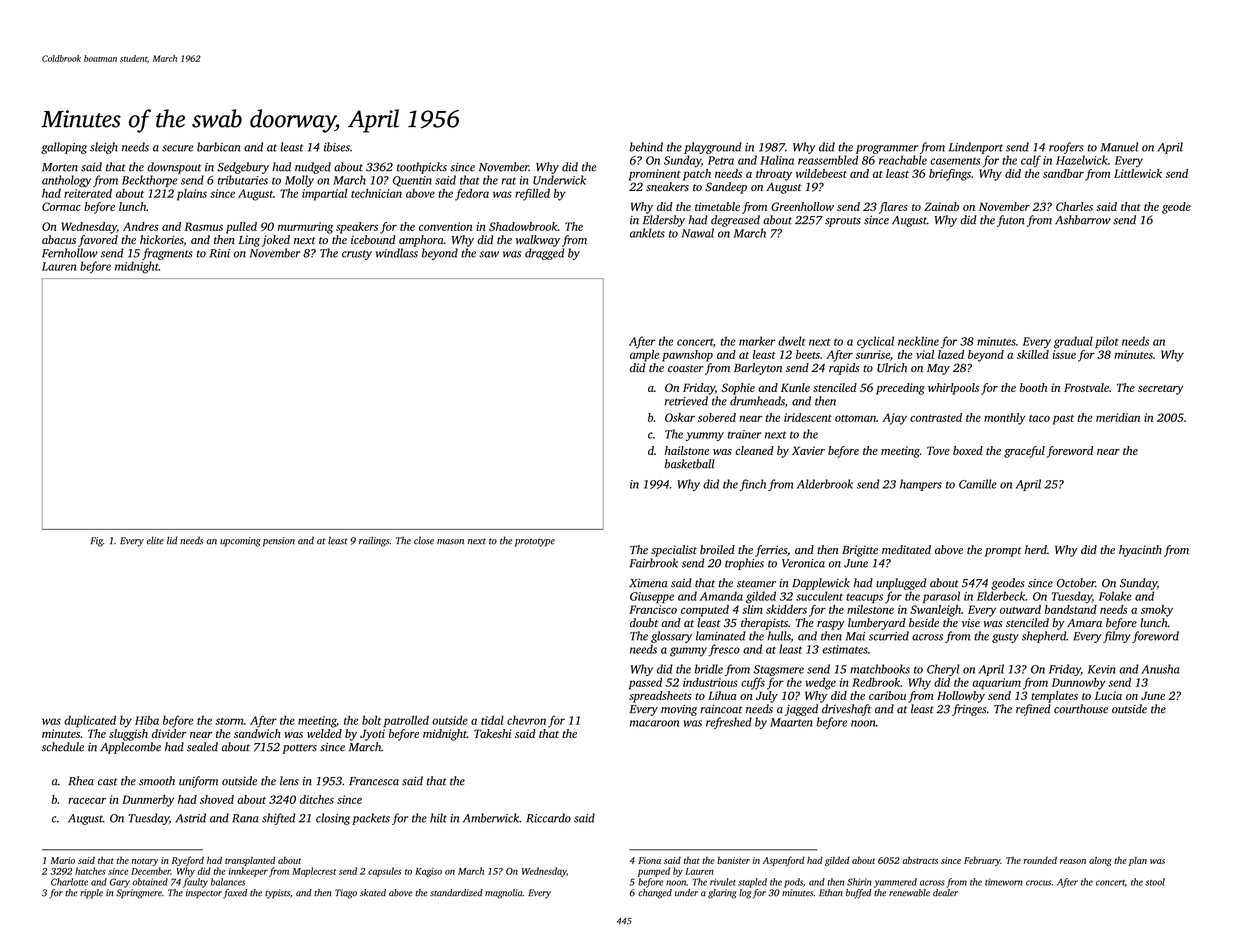 The width and height of the screenshot is (1233, 952). I want to click on Amberwick, so click(491, 818).
